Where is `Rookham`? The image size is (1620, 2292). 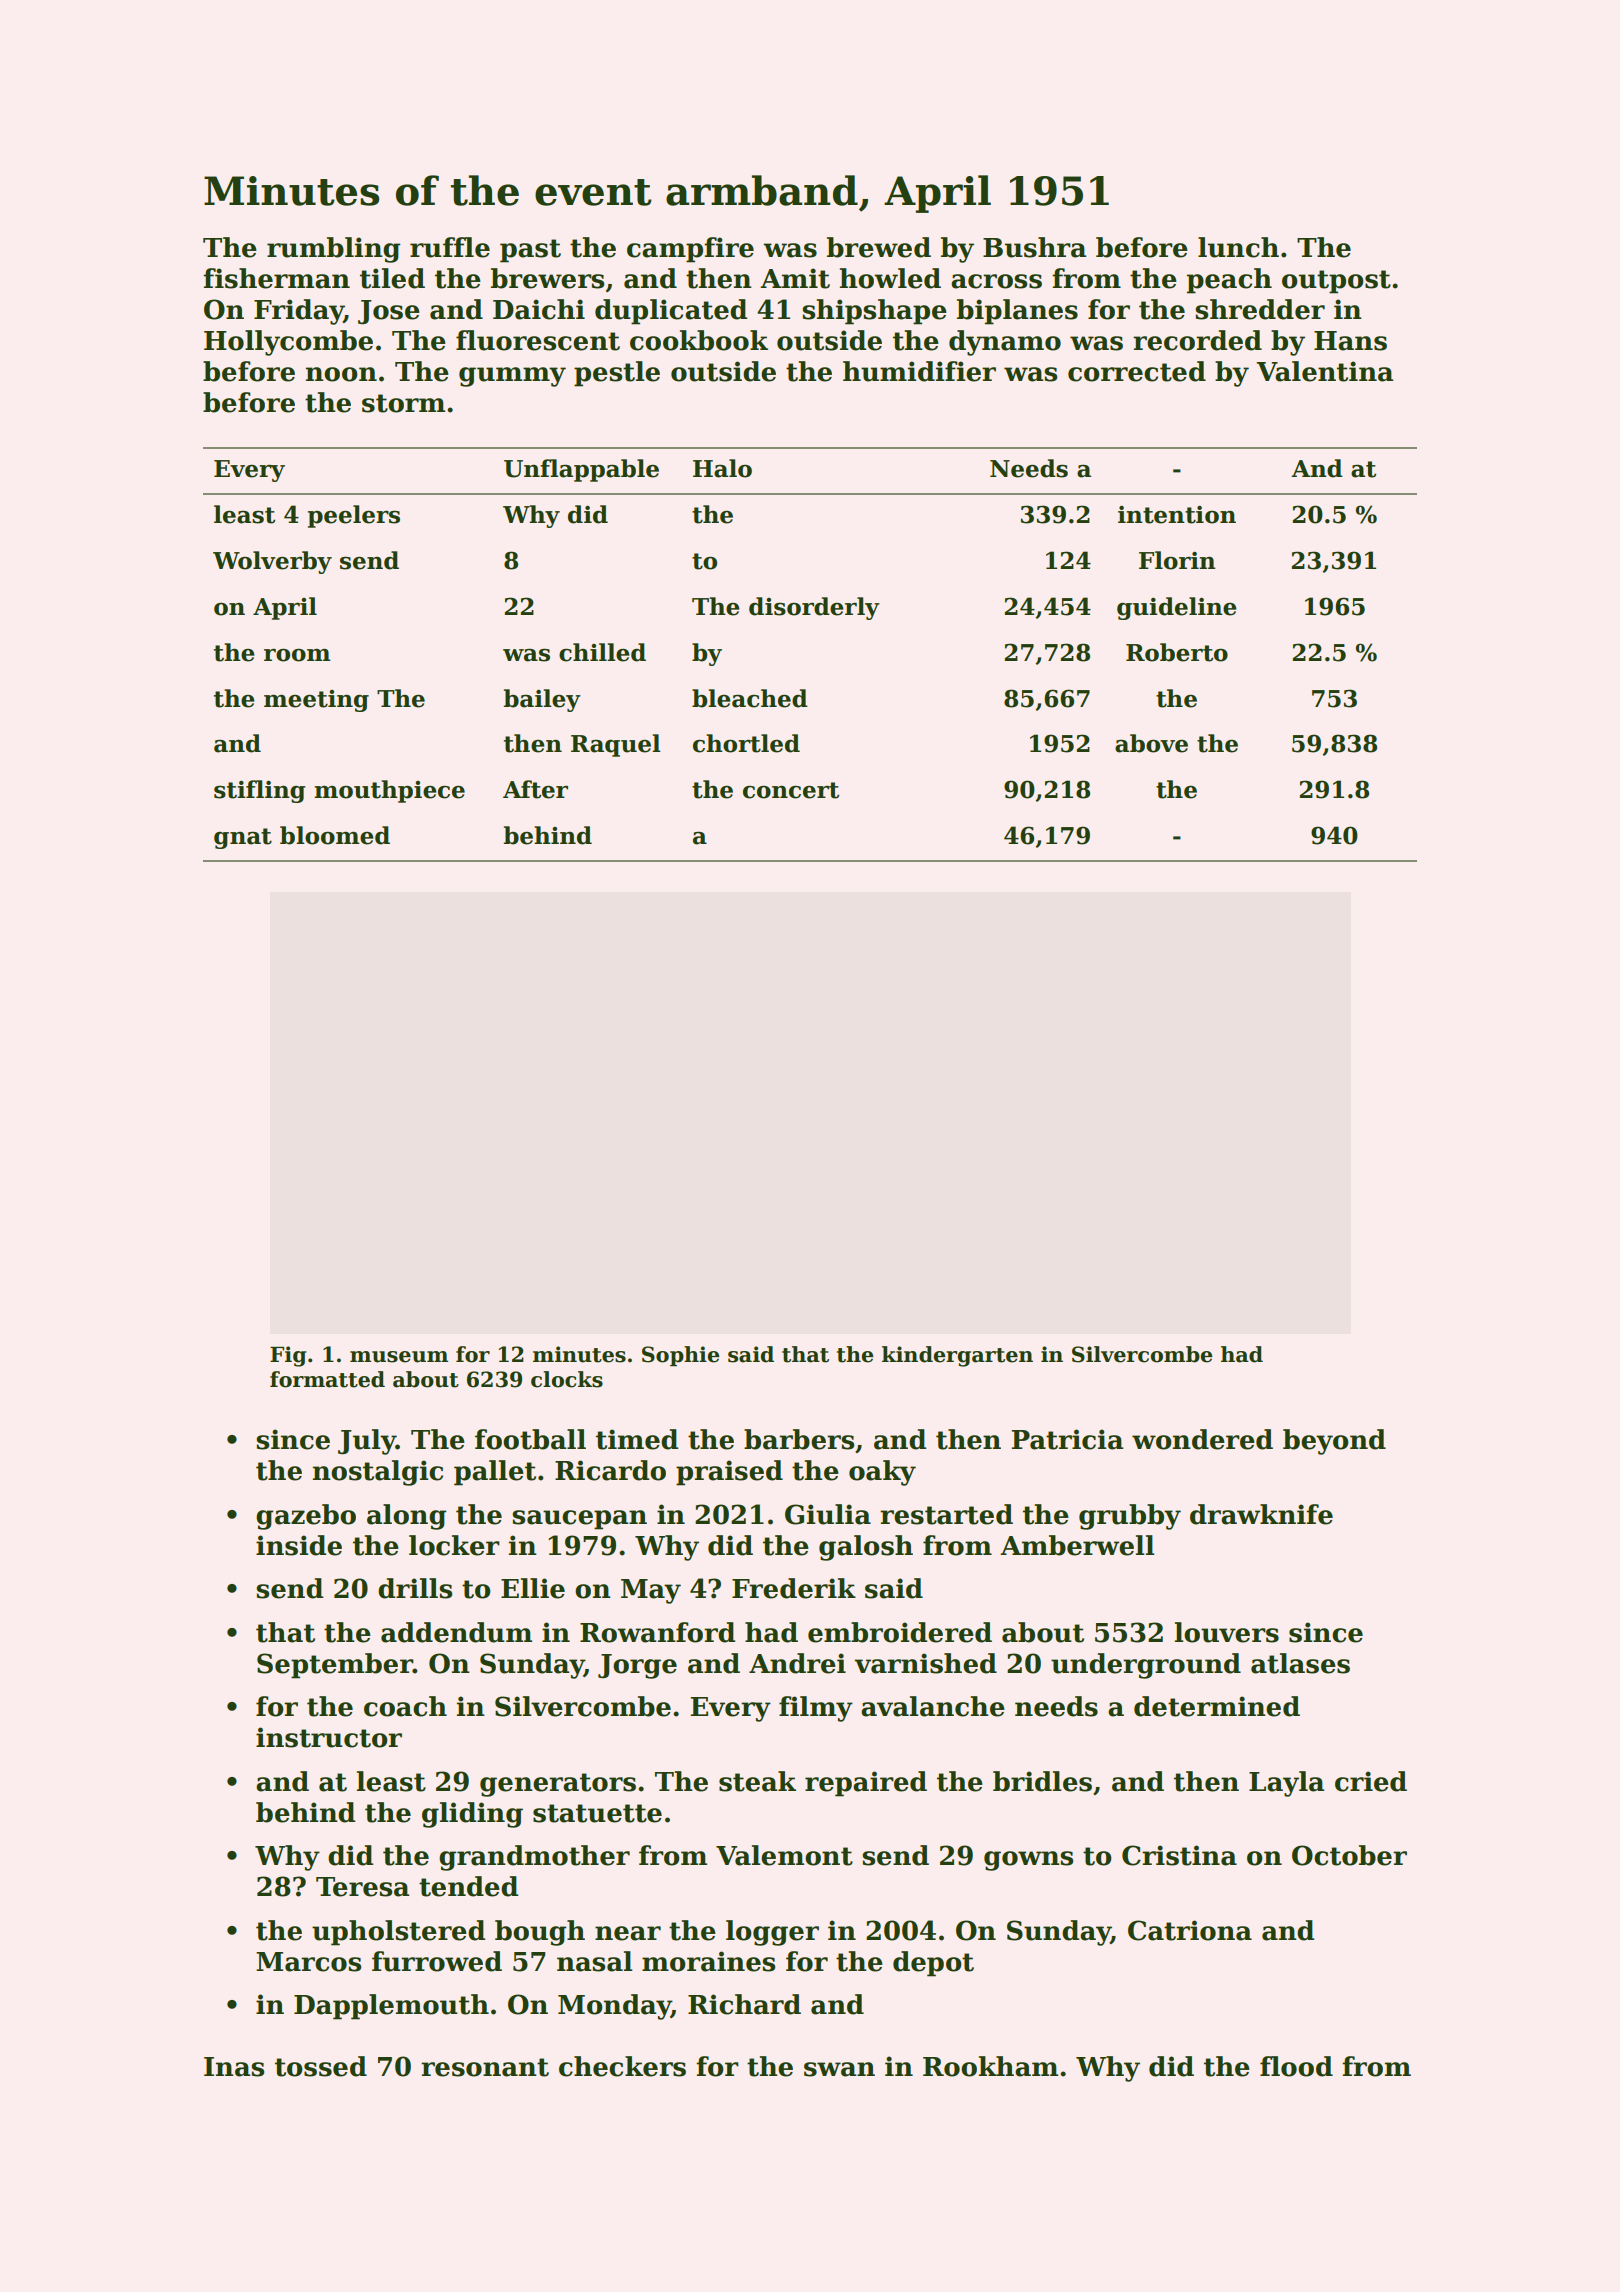
Rookham is located at coordinates (990, 2066).
